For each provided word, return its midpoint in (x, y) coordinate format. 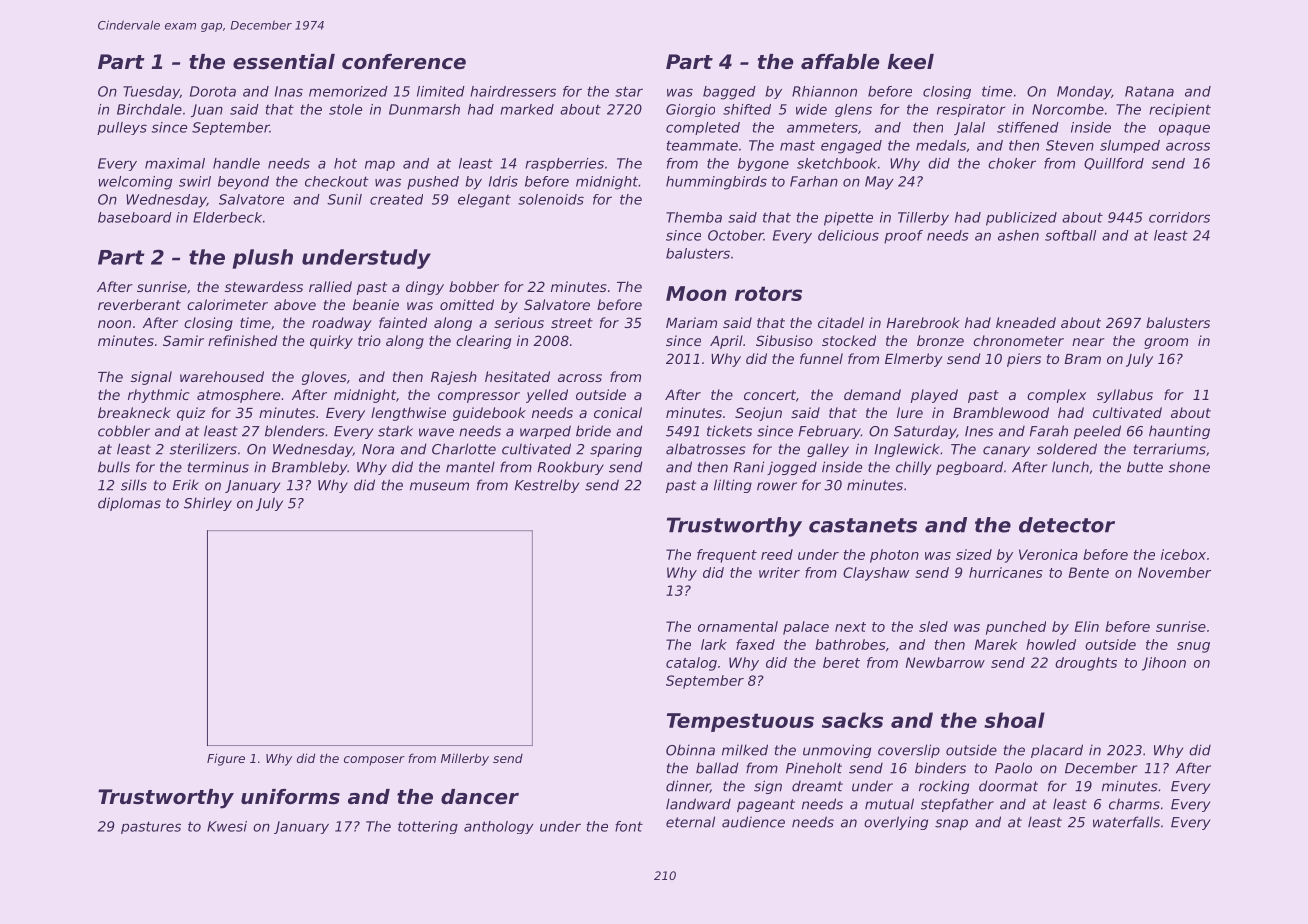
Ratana (1149, 91)
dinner (688, 786)
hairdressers (513, 91)
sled (933, 626)
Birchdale (149, 109)
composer (374, 761)
